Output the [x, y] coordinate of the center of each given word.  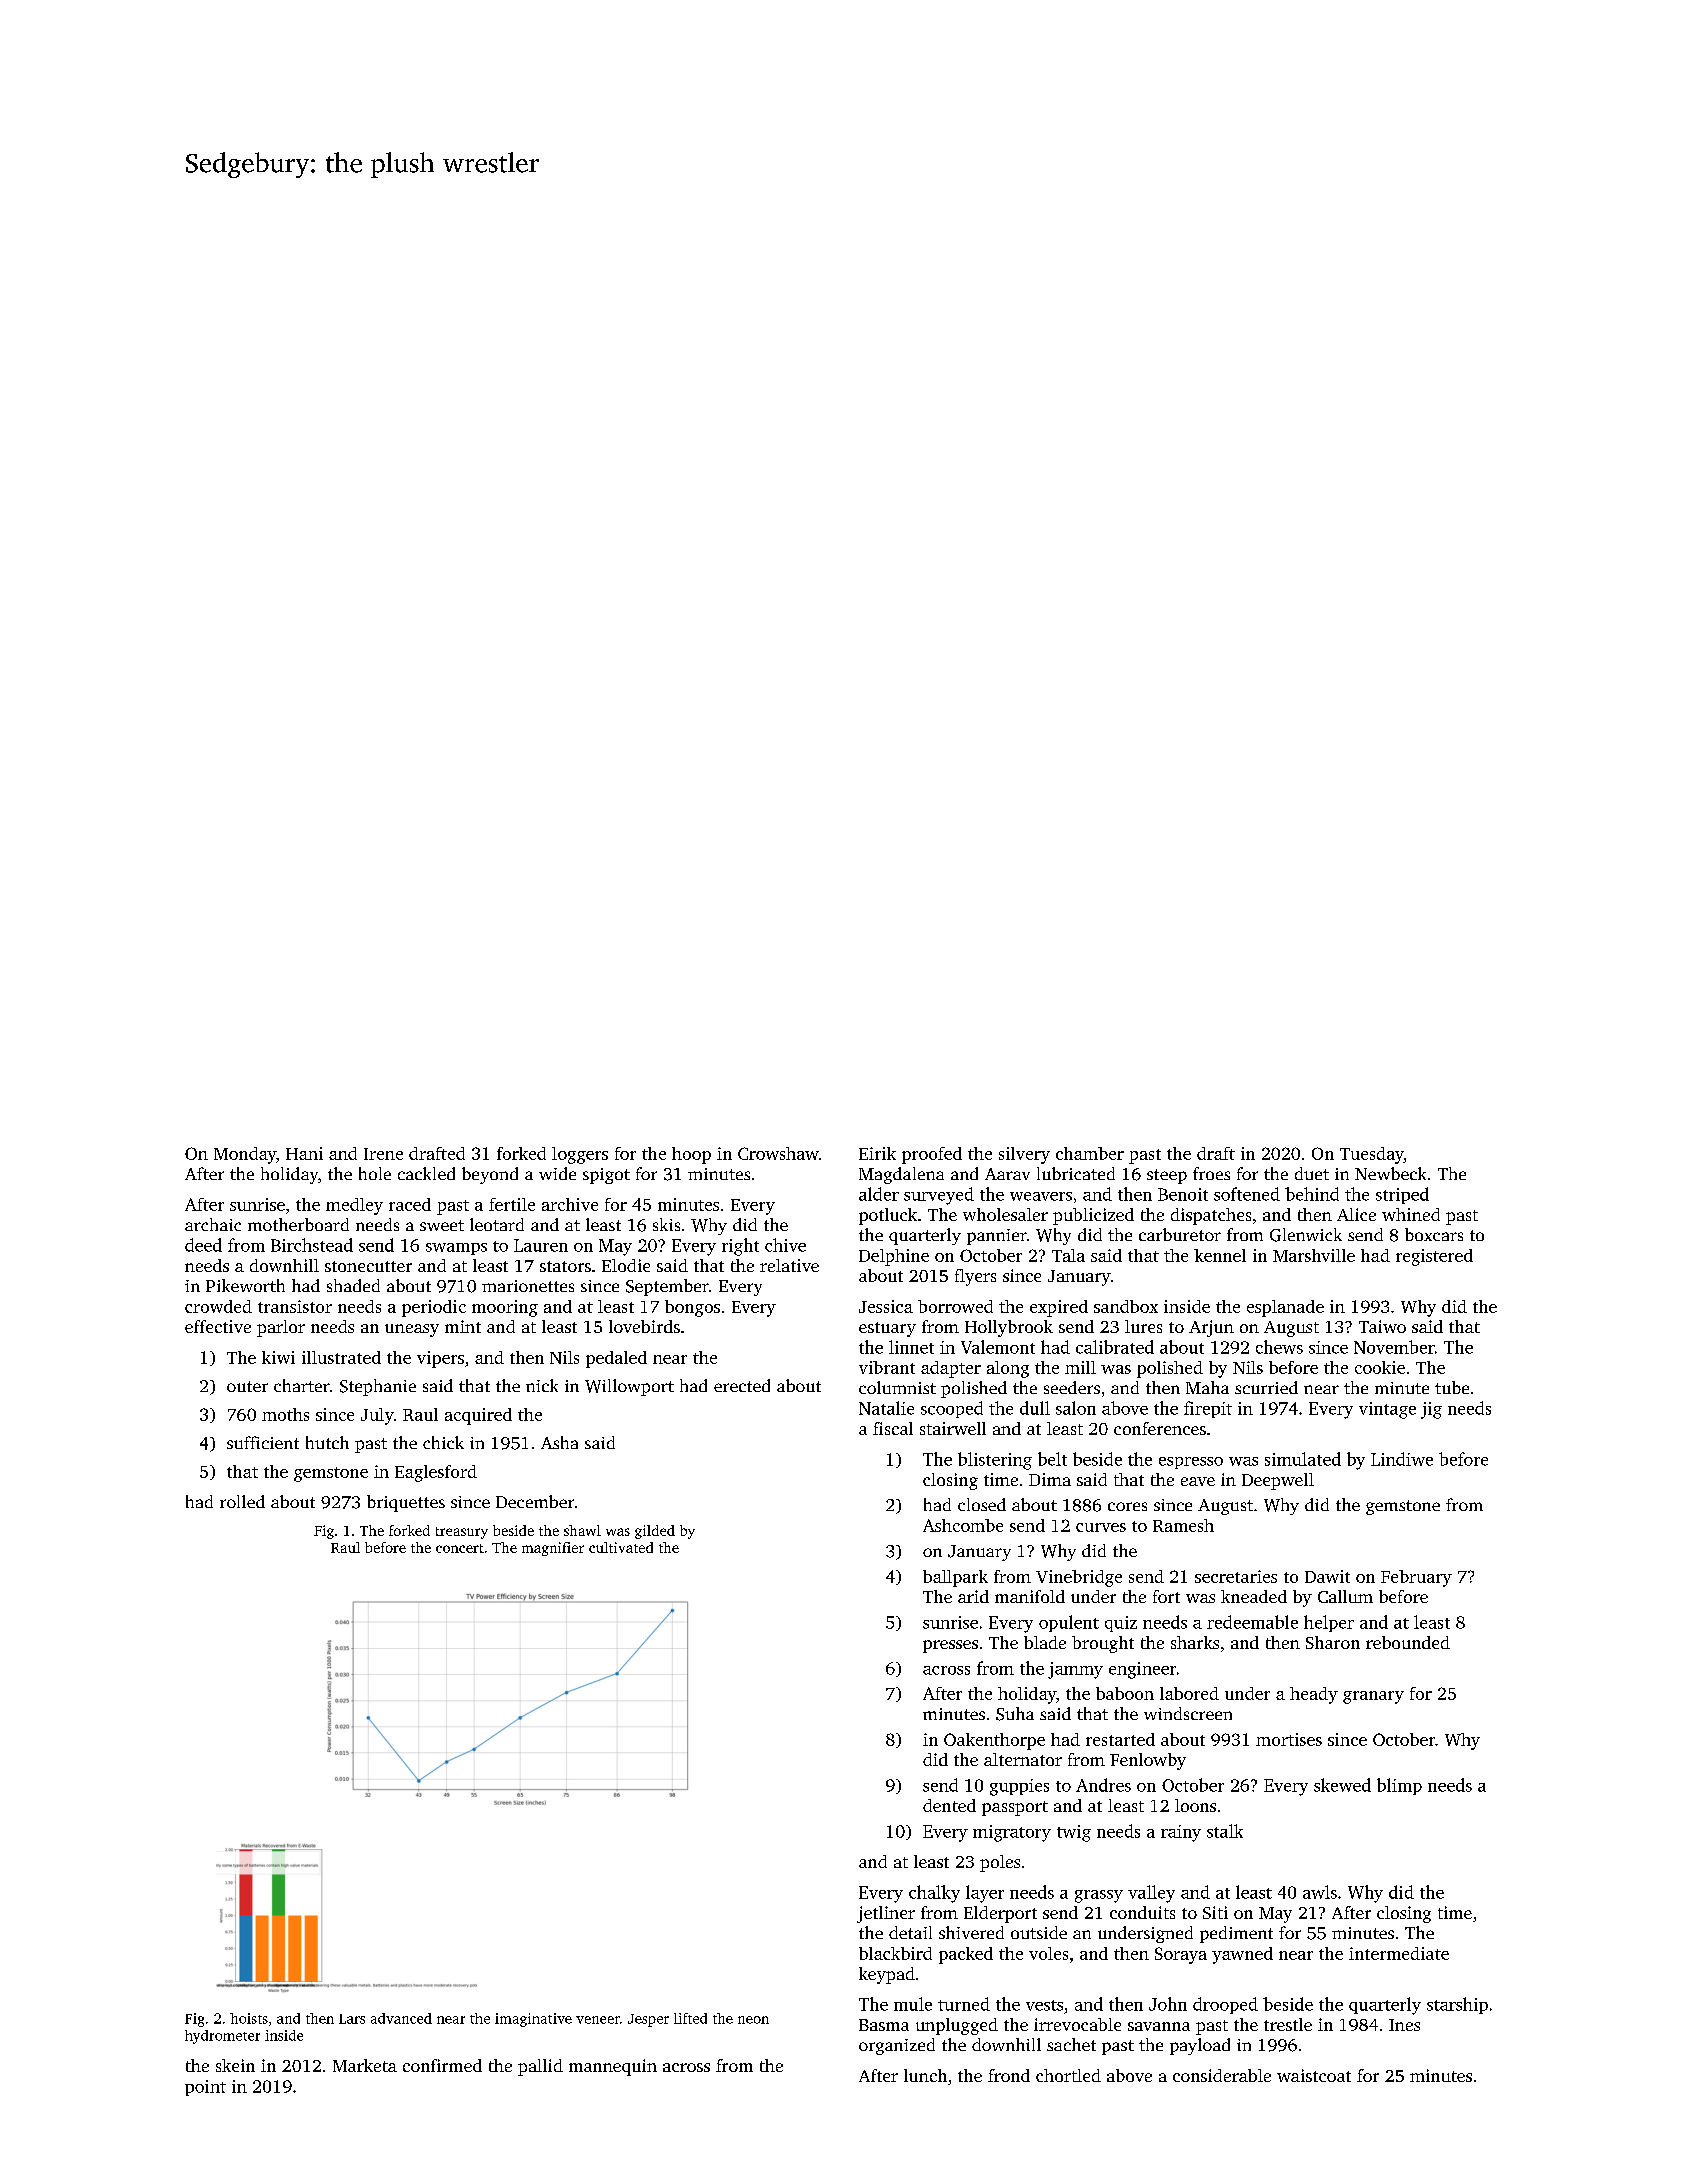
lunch [925, 2075]
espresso [1191, 1463]
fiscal [893, 1428]
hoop [691, 1155]
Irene [383, 1154]
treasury [462, 1533]
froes [1211, 1173]
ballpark [955, 1578]
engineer [1142, 1670]
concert [460, 1548]
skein [235, 2065]
